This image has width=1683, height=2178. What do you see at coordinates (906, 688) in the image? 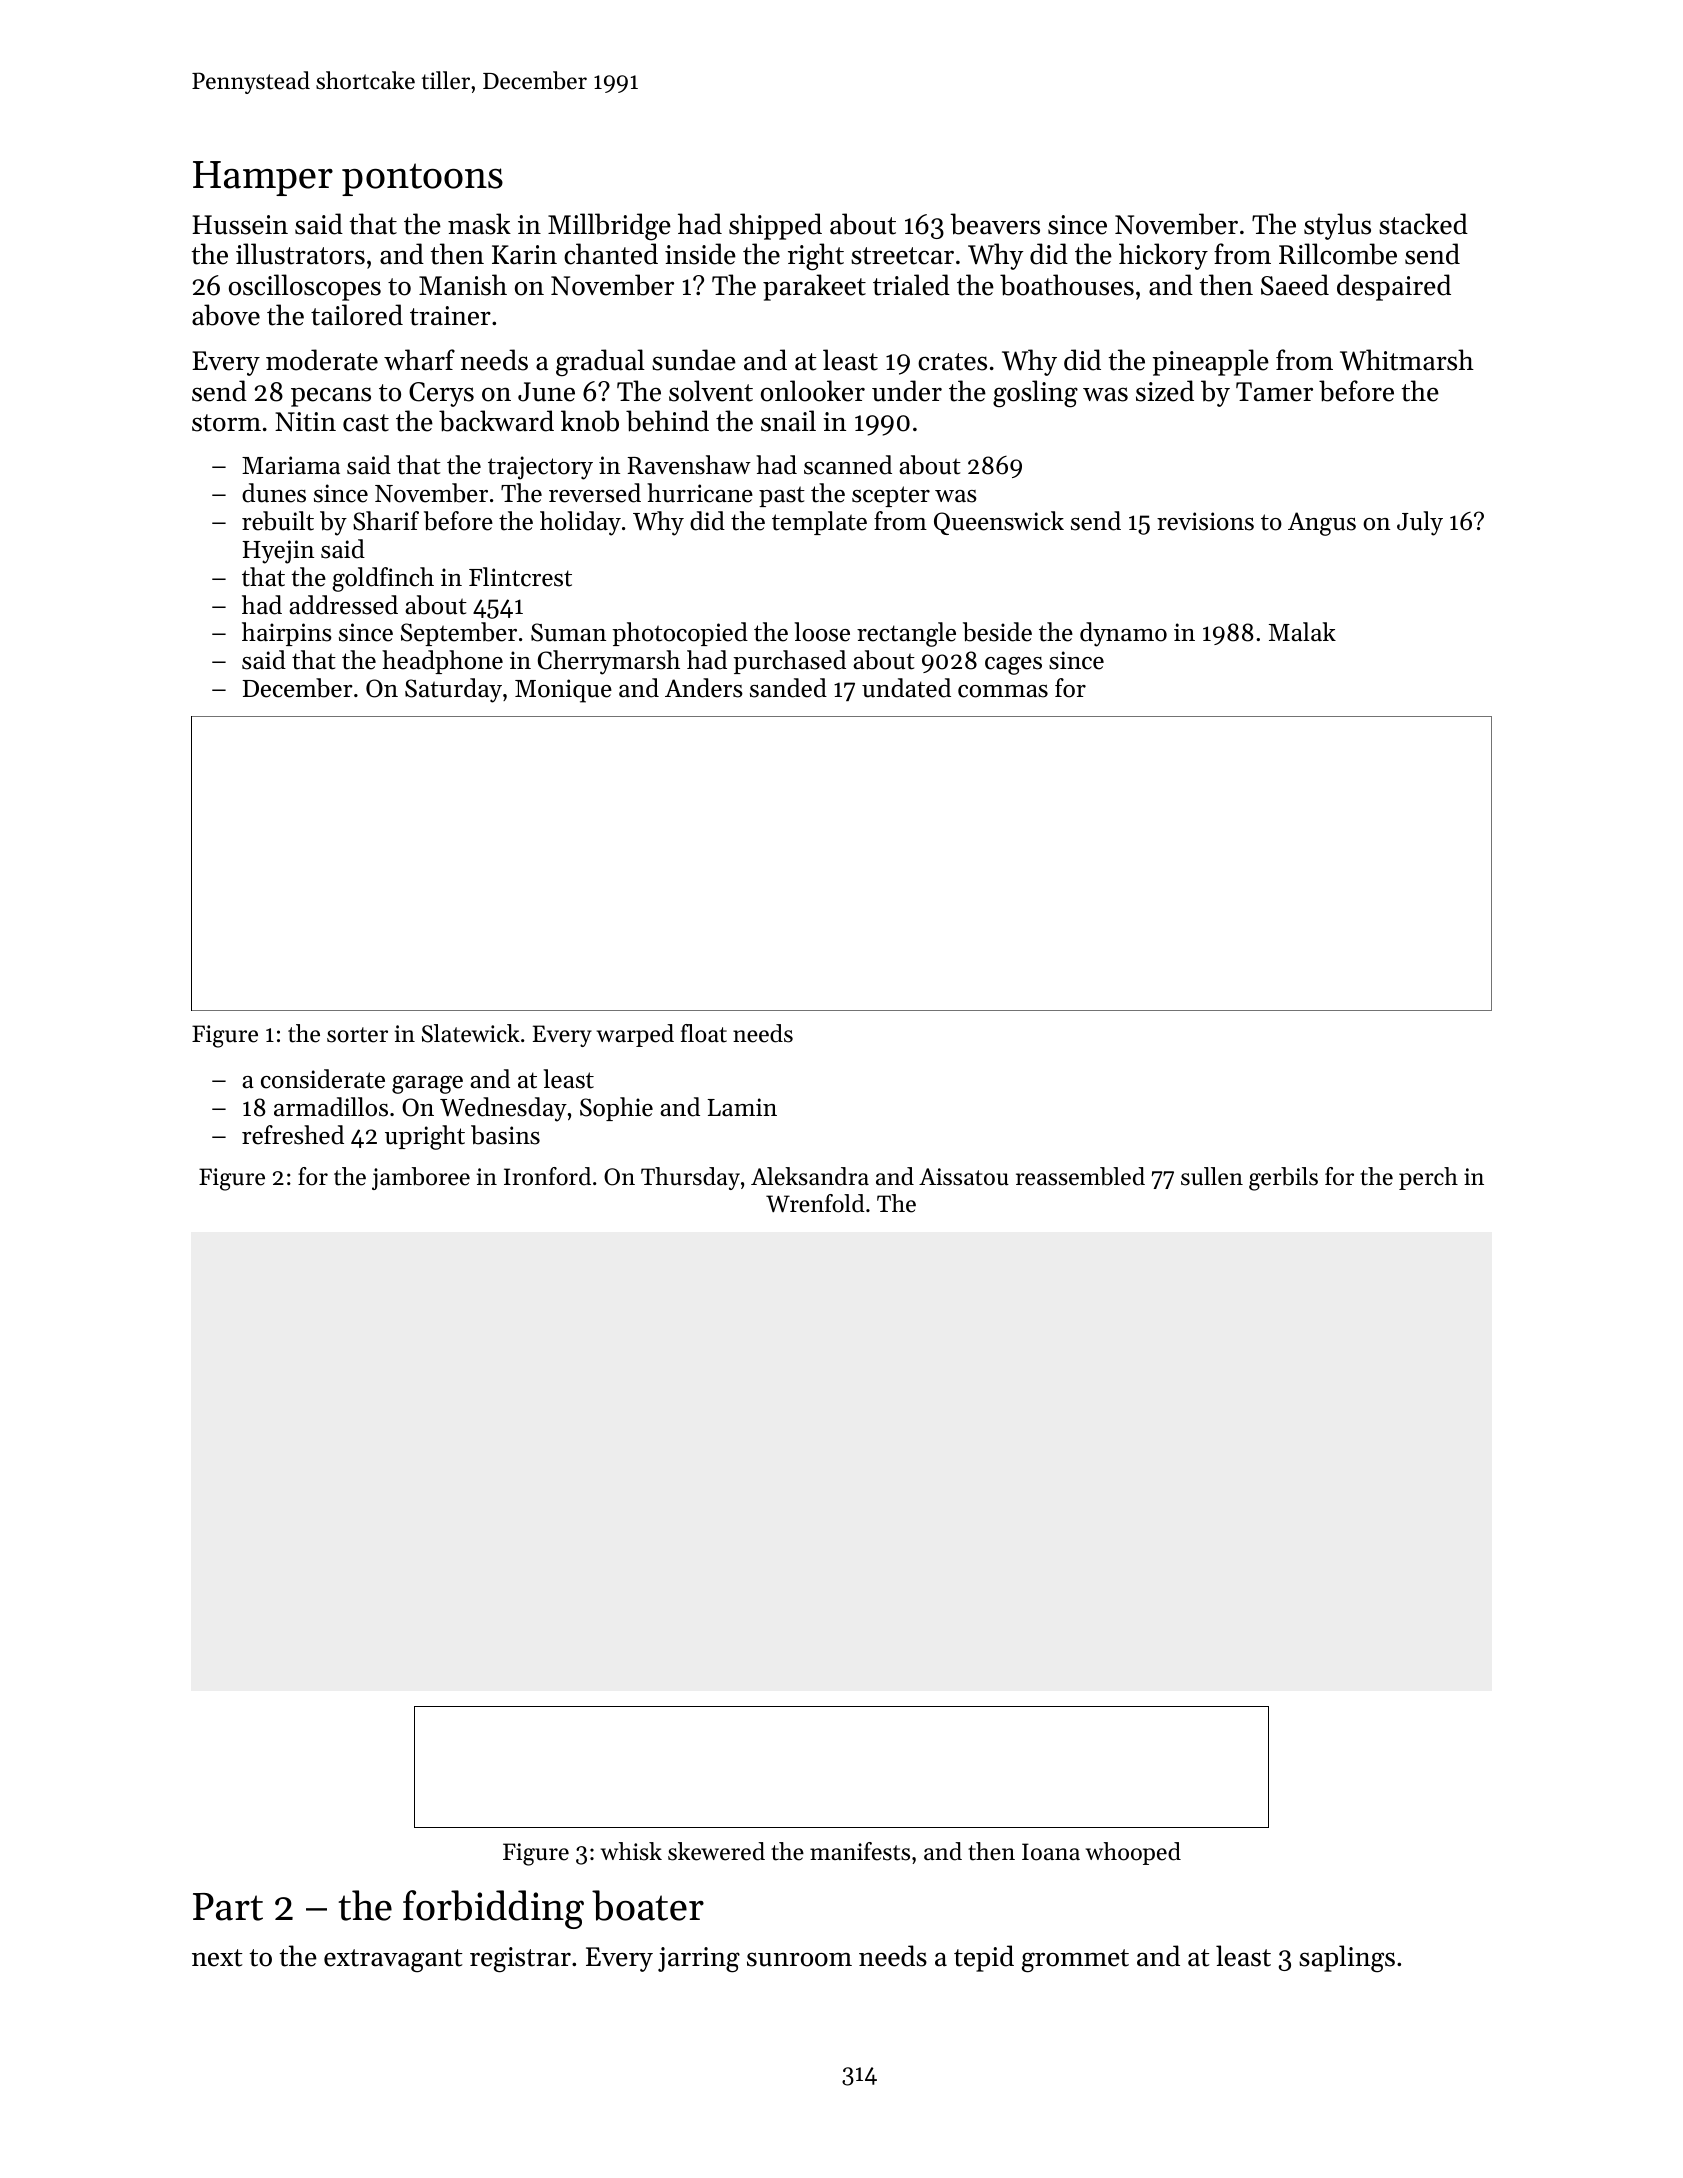
I see `undated` at bounding box center [906, 688].
